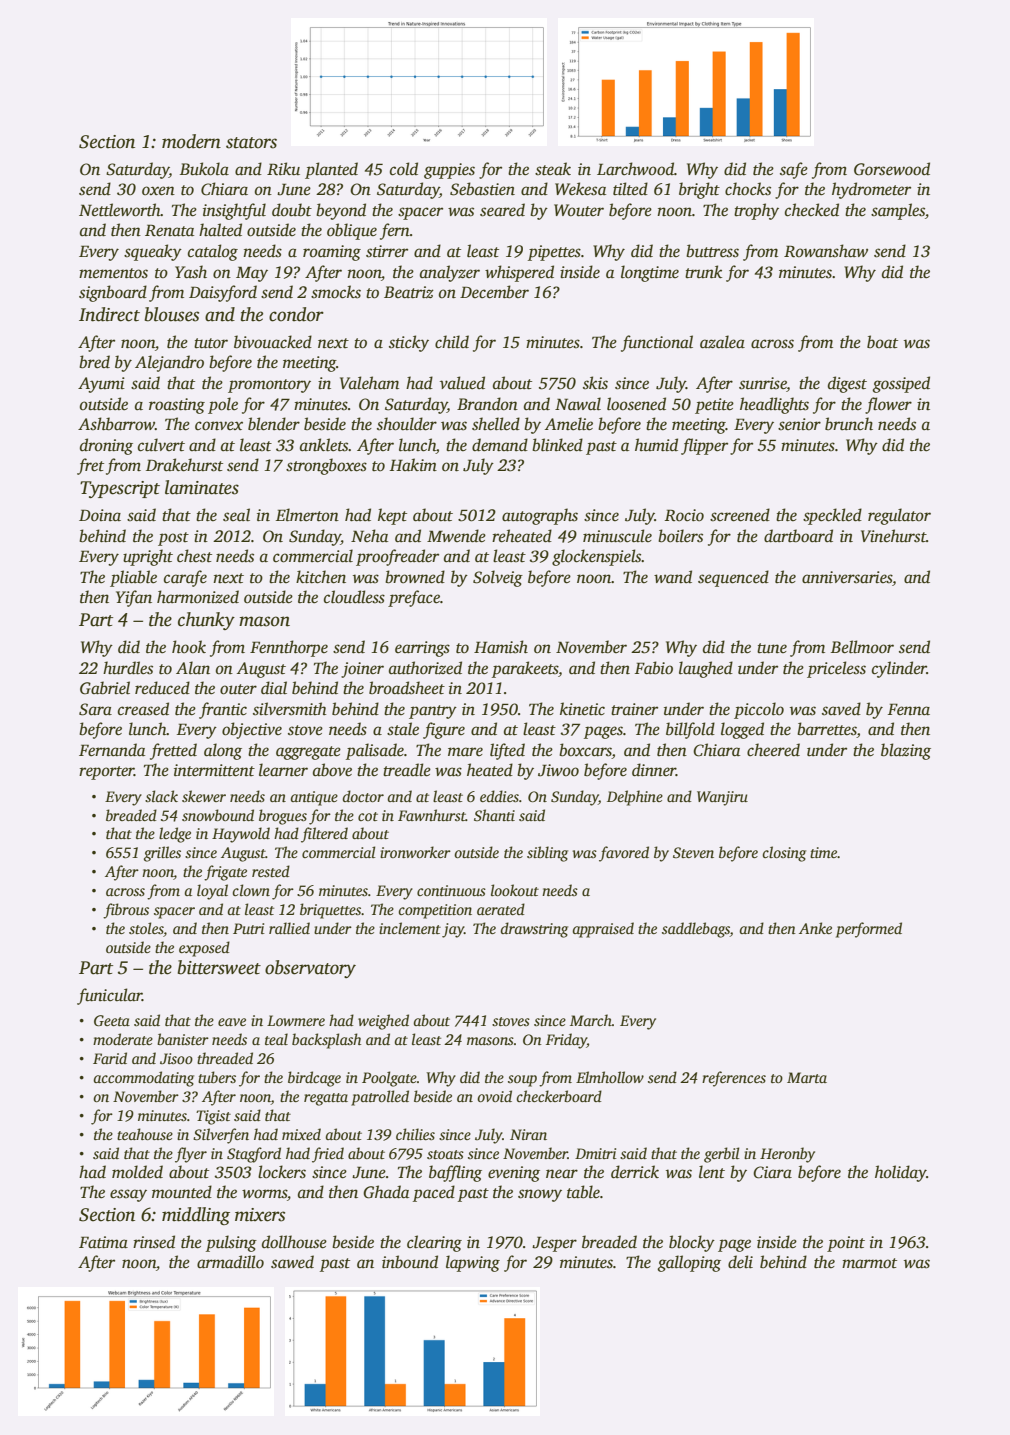 This screenshot has width=1010, height=1435. Describe the element at coordinates (154, 1242) in the screenshot. I see `rinsed` at that location.
